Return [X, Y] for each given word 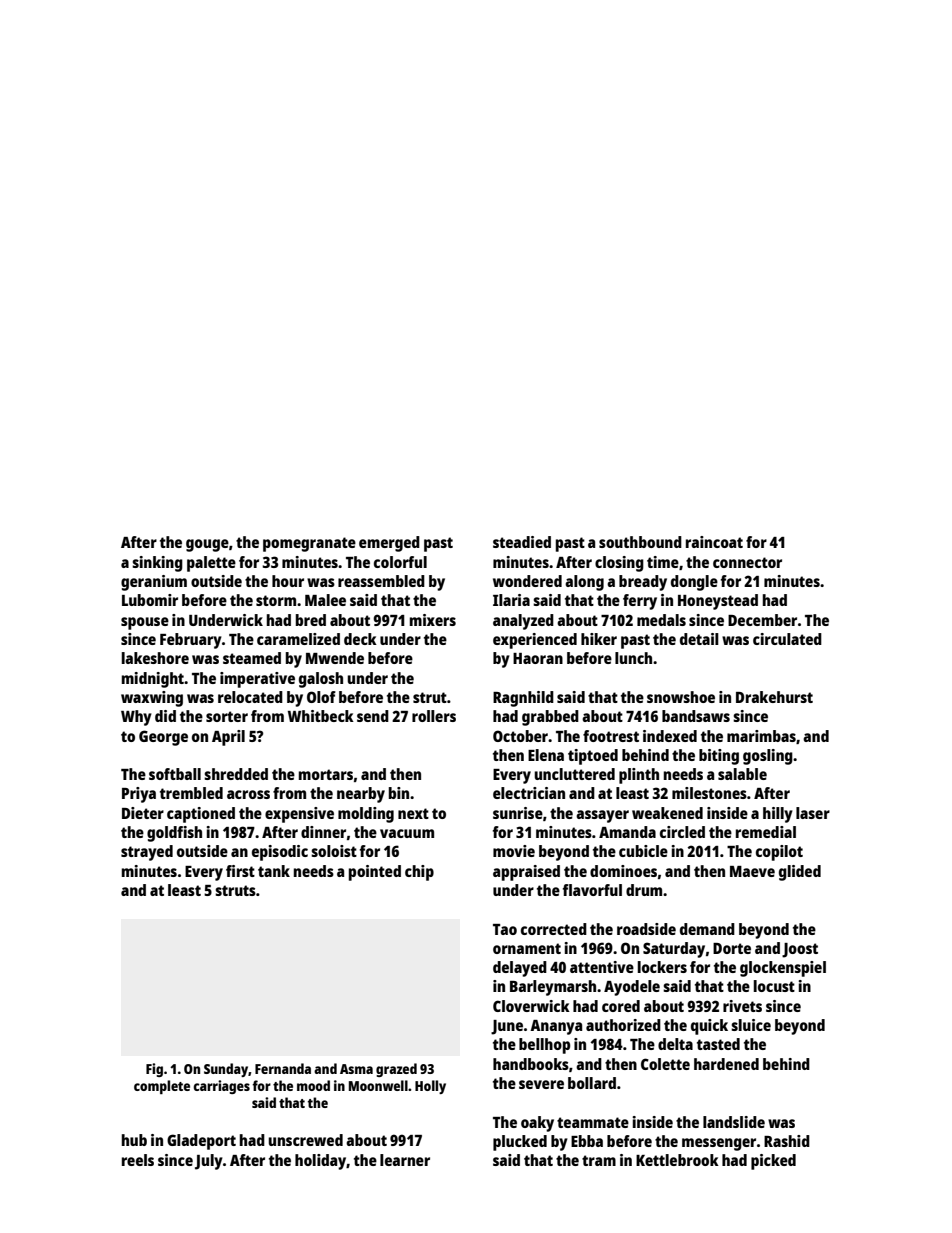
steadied [522, 542]
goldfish [174, 834]
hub [134, 1140]
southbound [640, 542]
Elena [546, 755]
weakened [667, 813]
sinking [157, 564]
